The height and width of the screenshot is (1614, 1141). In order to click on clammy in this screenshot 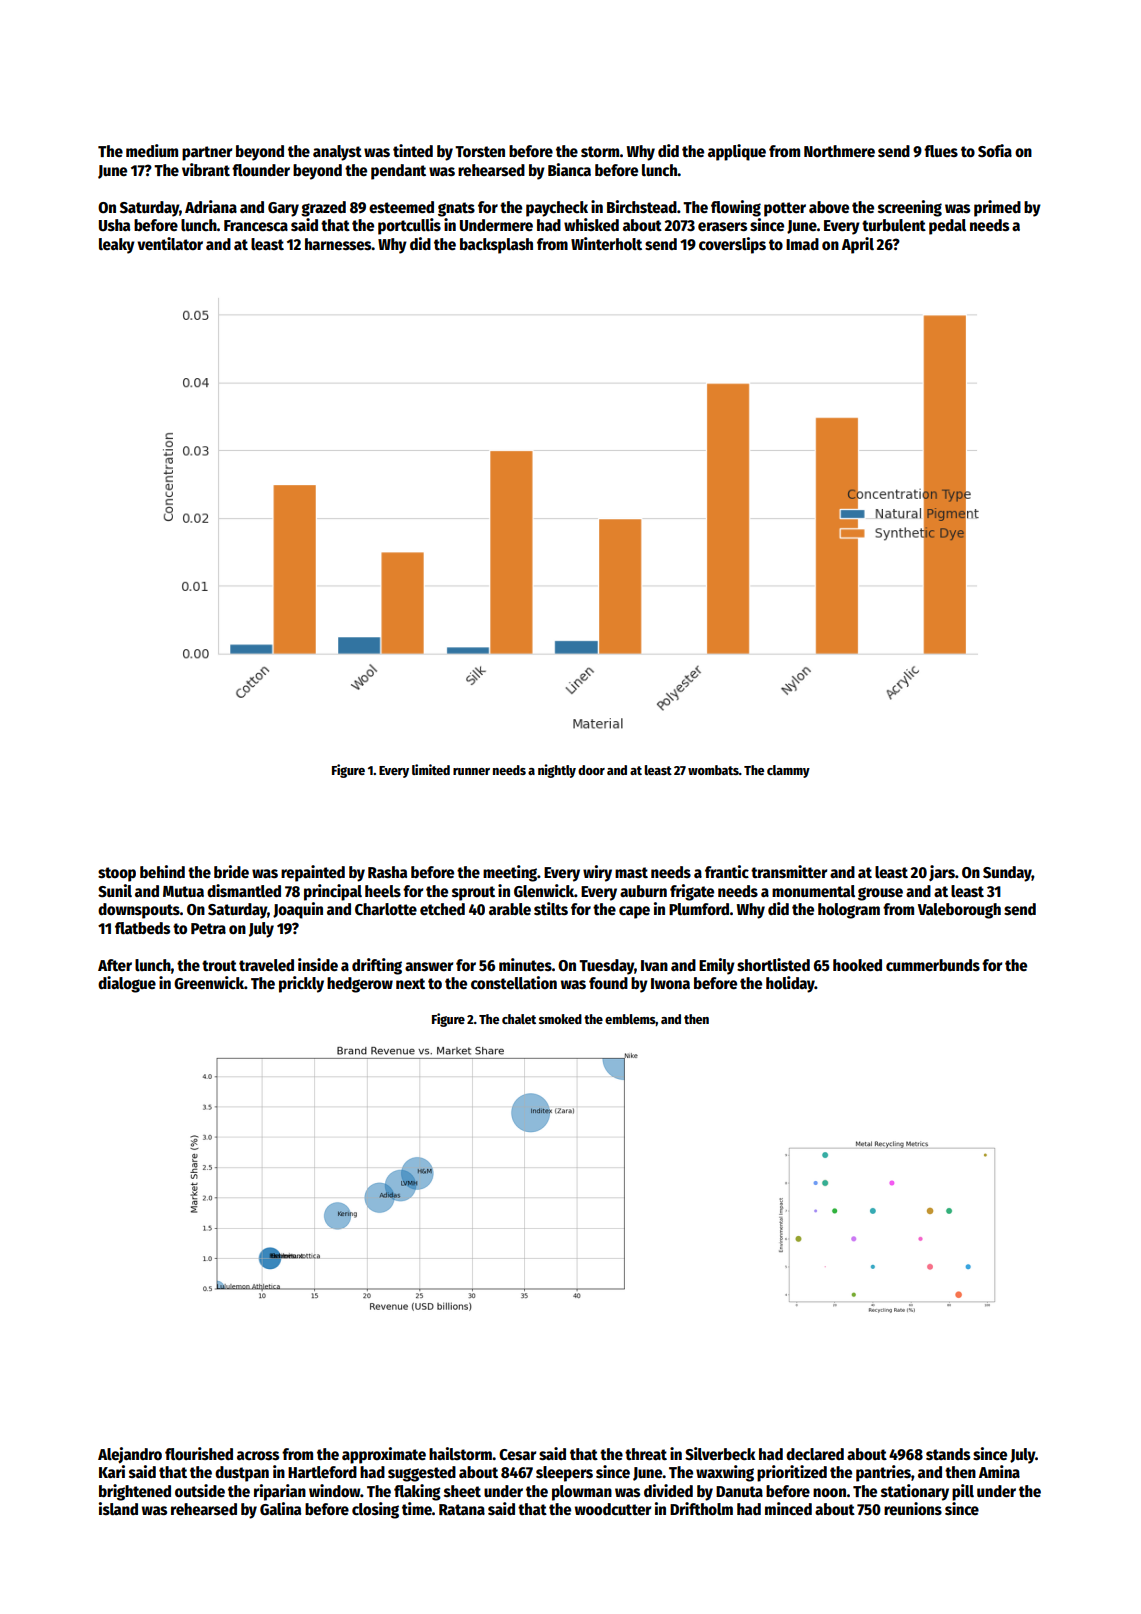, I will do `click(788, 771)`.
